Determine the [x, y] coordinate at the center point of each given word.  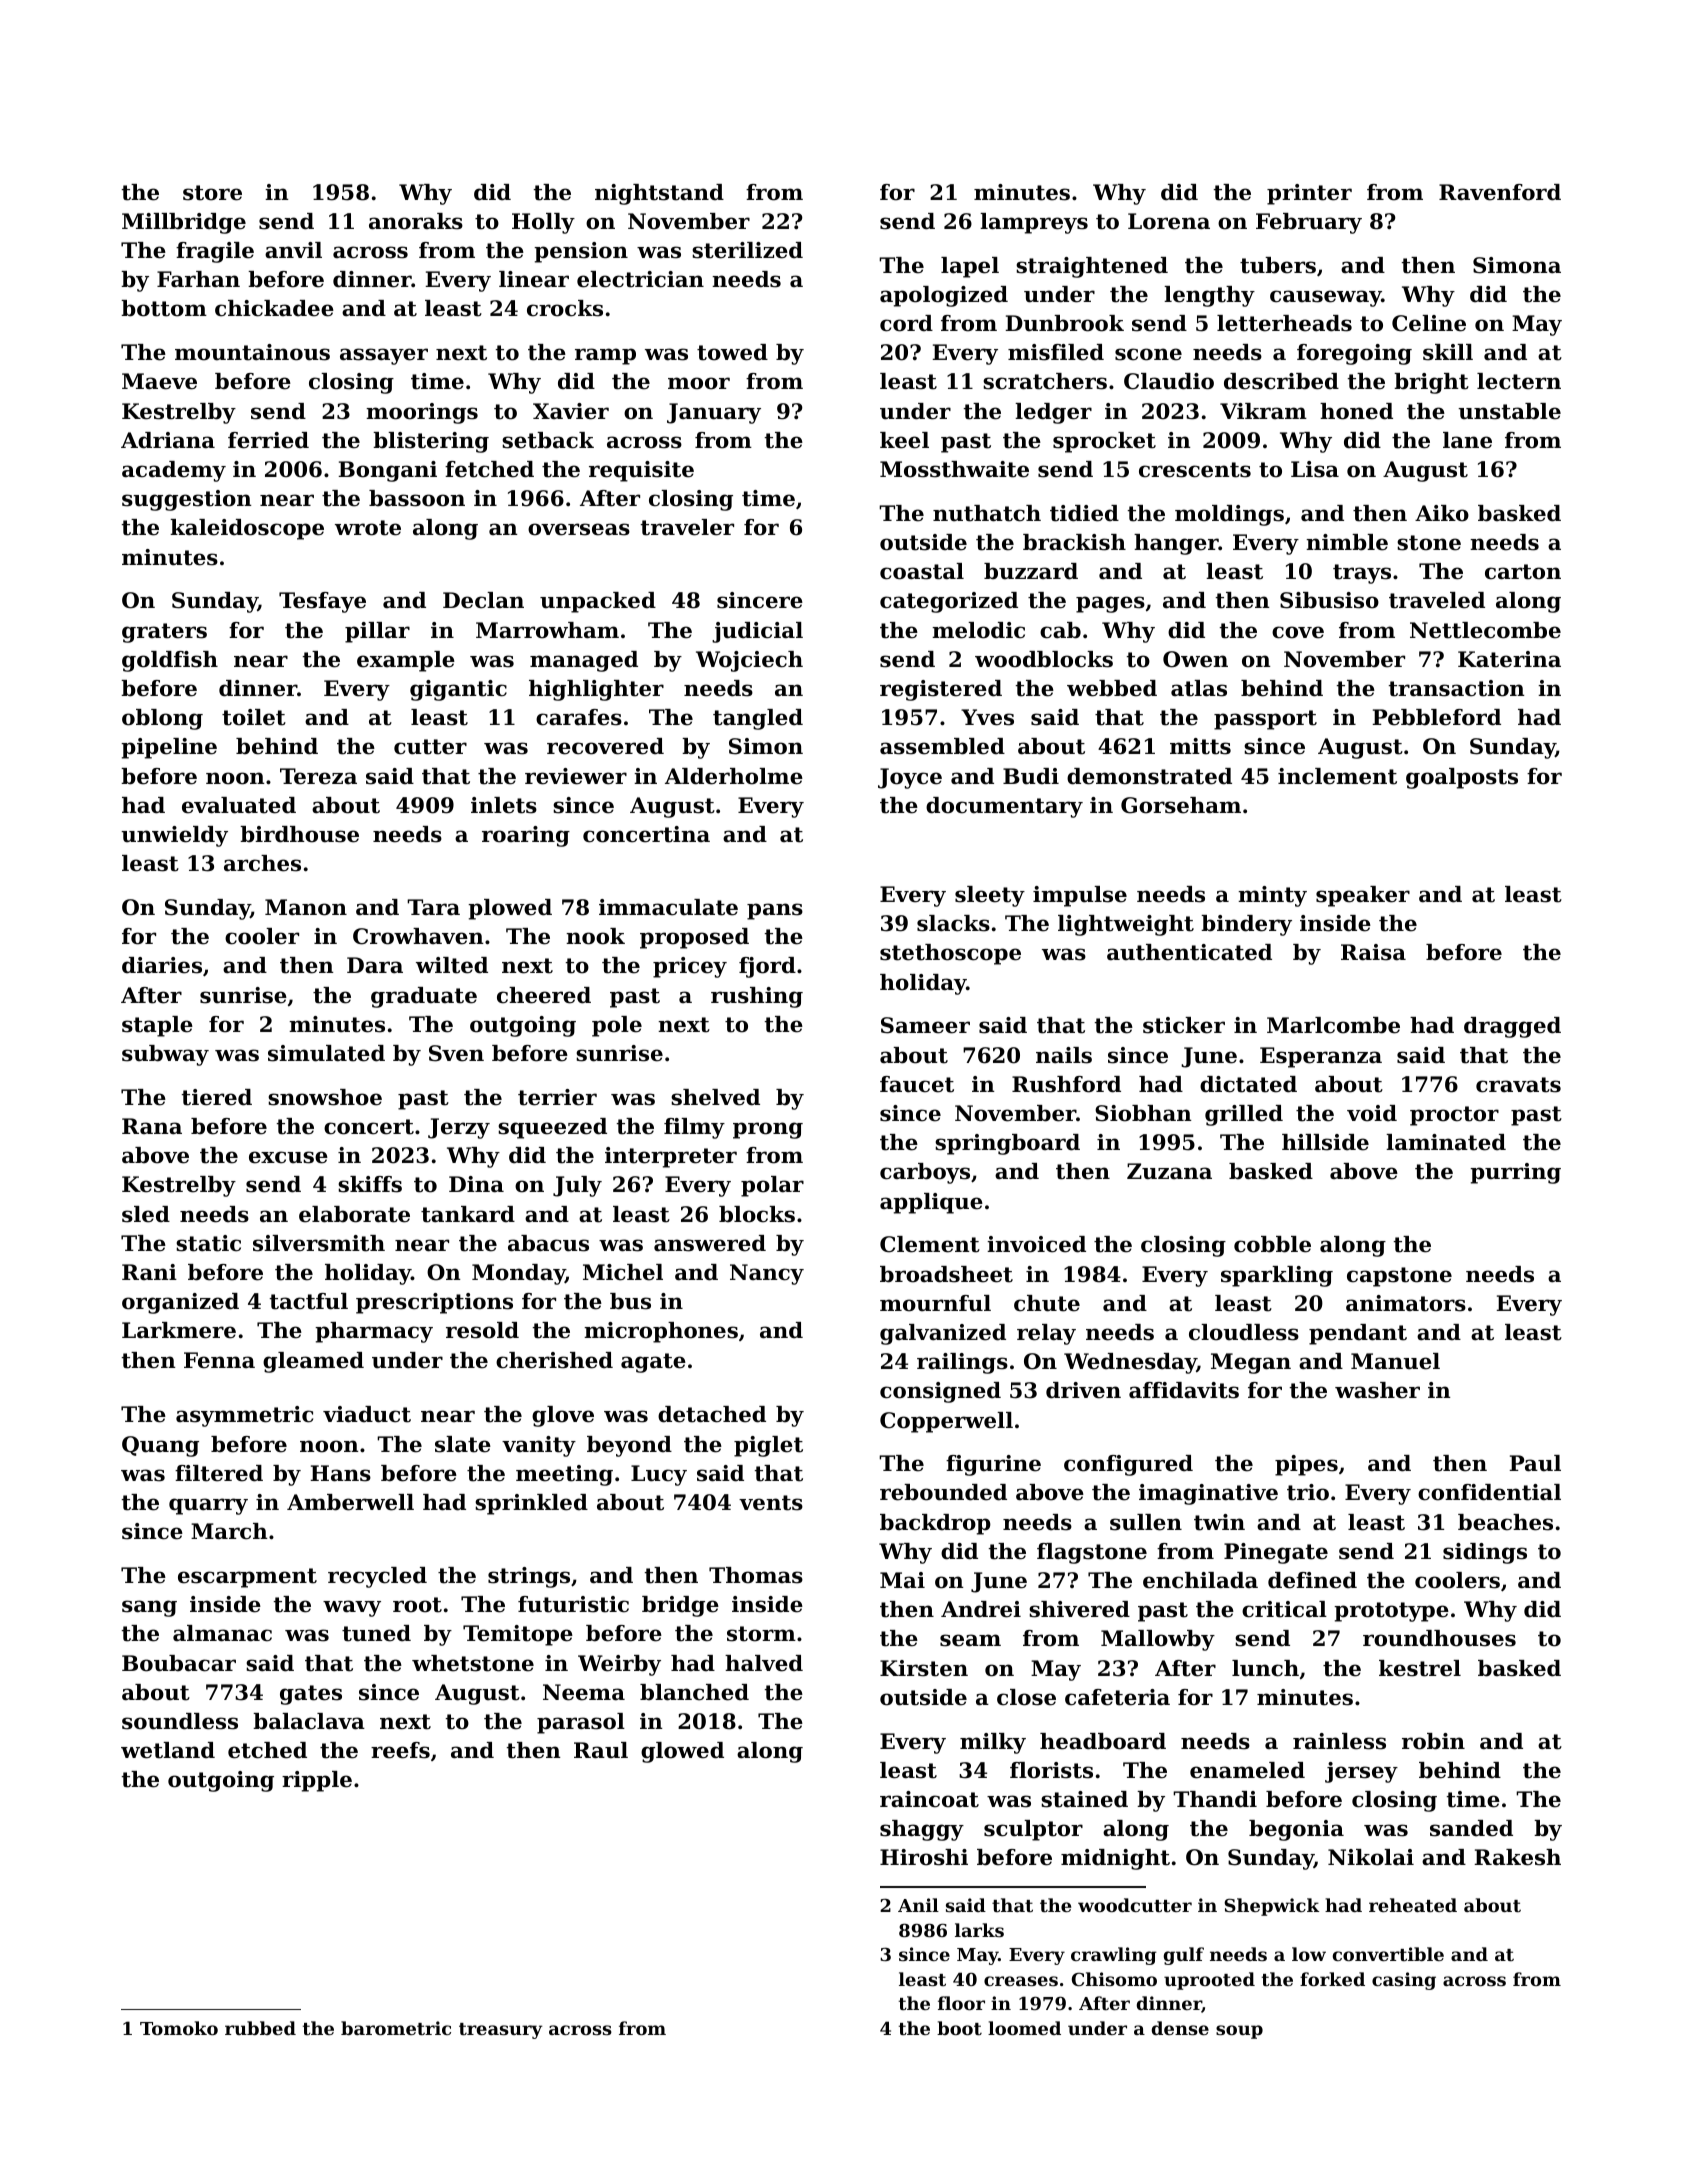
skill [1448, 352]
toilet [254, 717]
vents [771, 1503]
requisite [641, 471]
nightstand [659, 194]
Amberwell [350, 1502]
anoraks [416, 221]
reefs [400, 1750]
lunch [1265, 1668]
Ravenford [1500, 192]
